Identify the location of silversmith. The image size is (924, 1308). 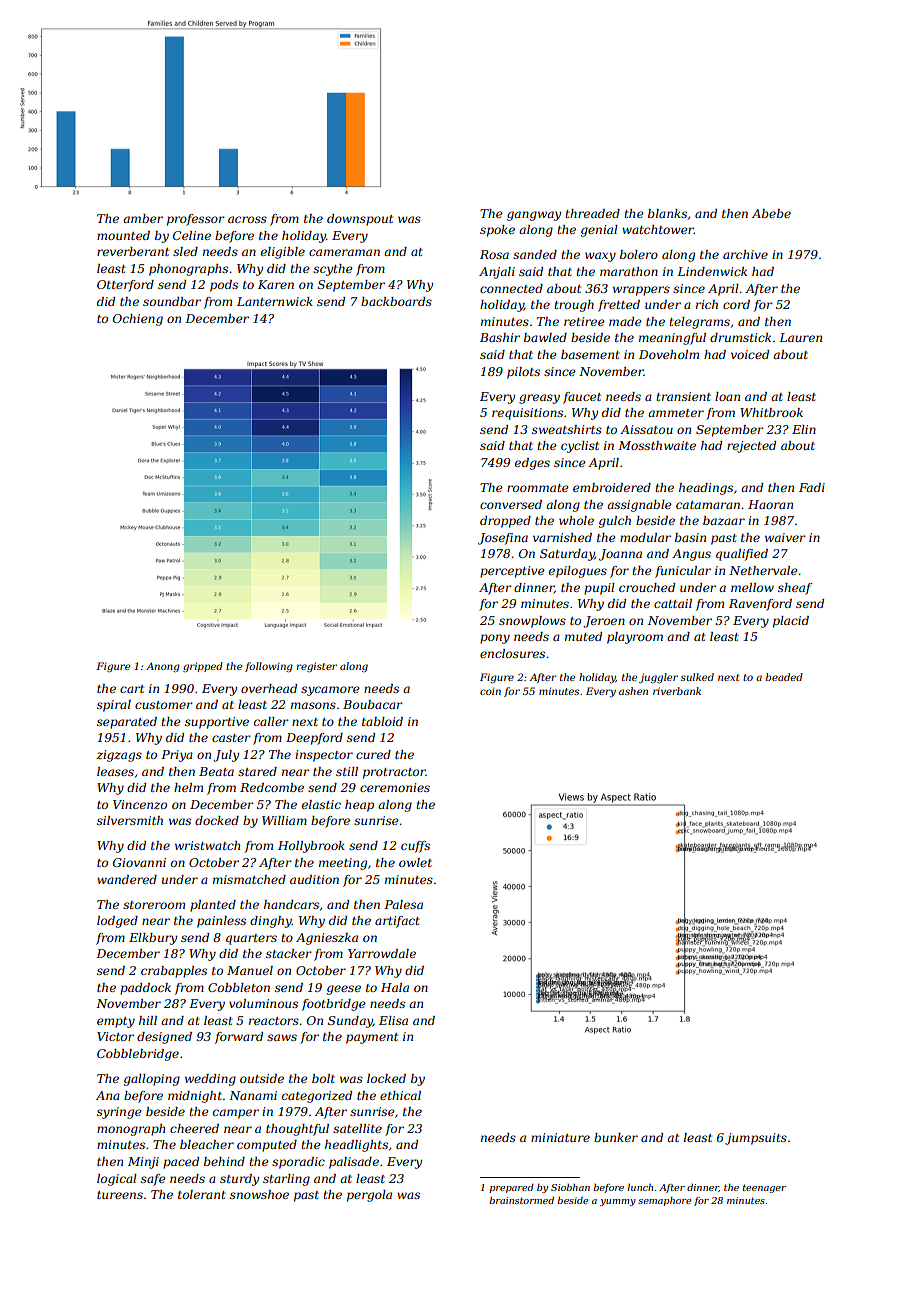
(130, 820).
